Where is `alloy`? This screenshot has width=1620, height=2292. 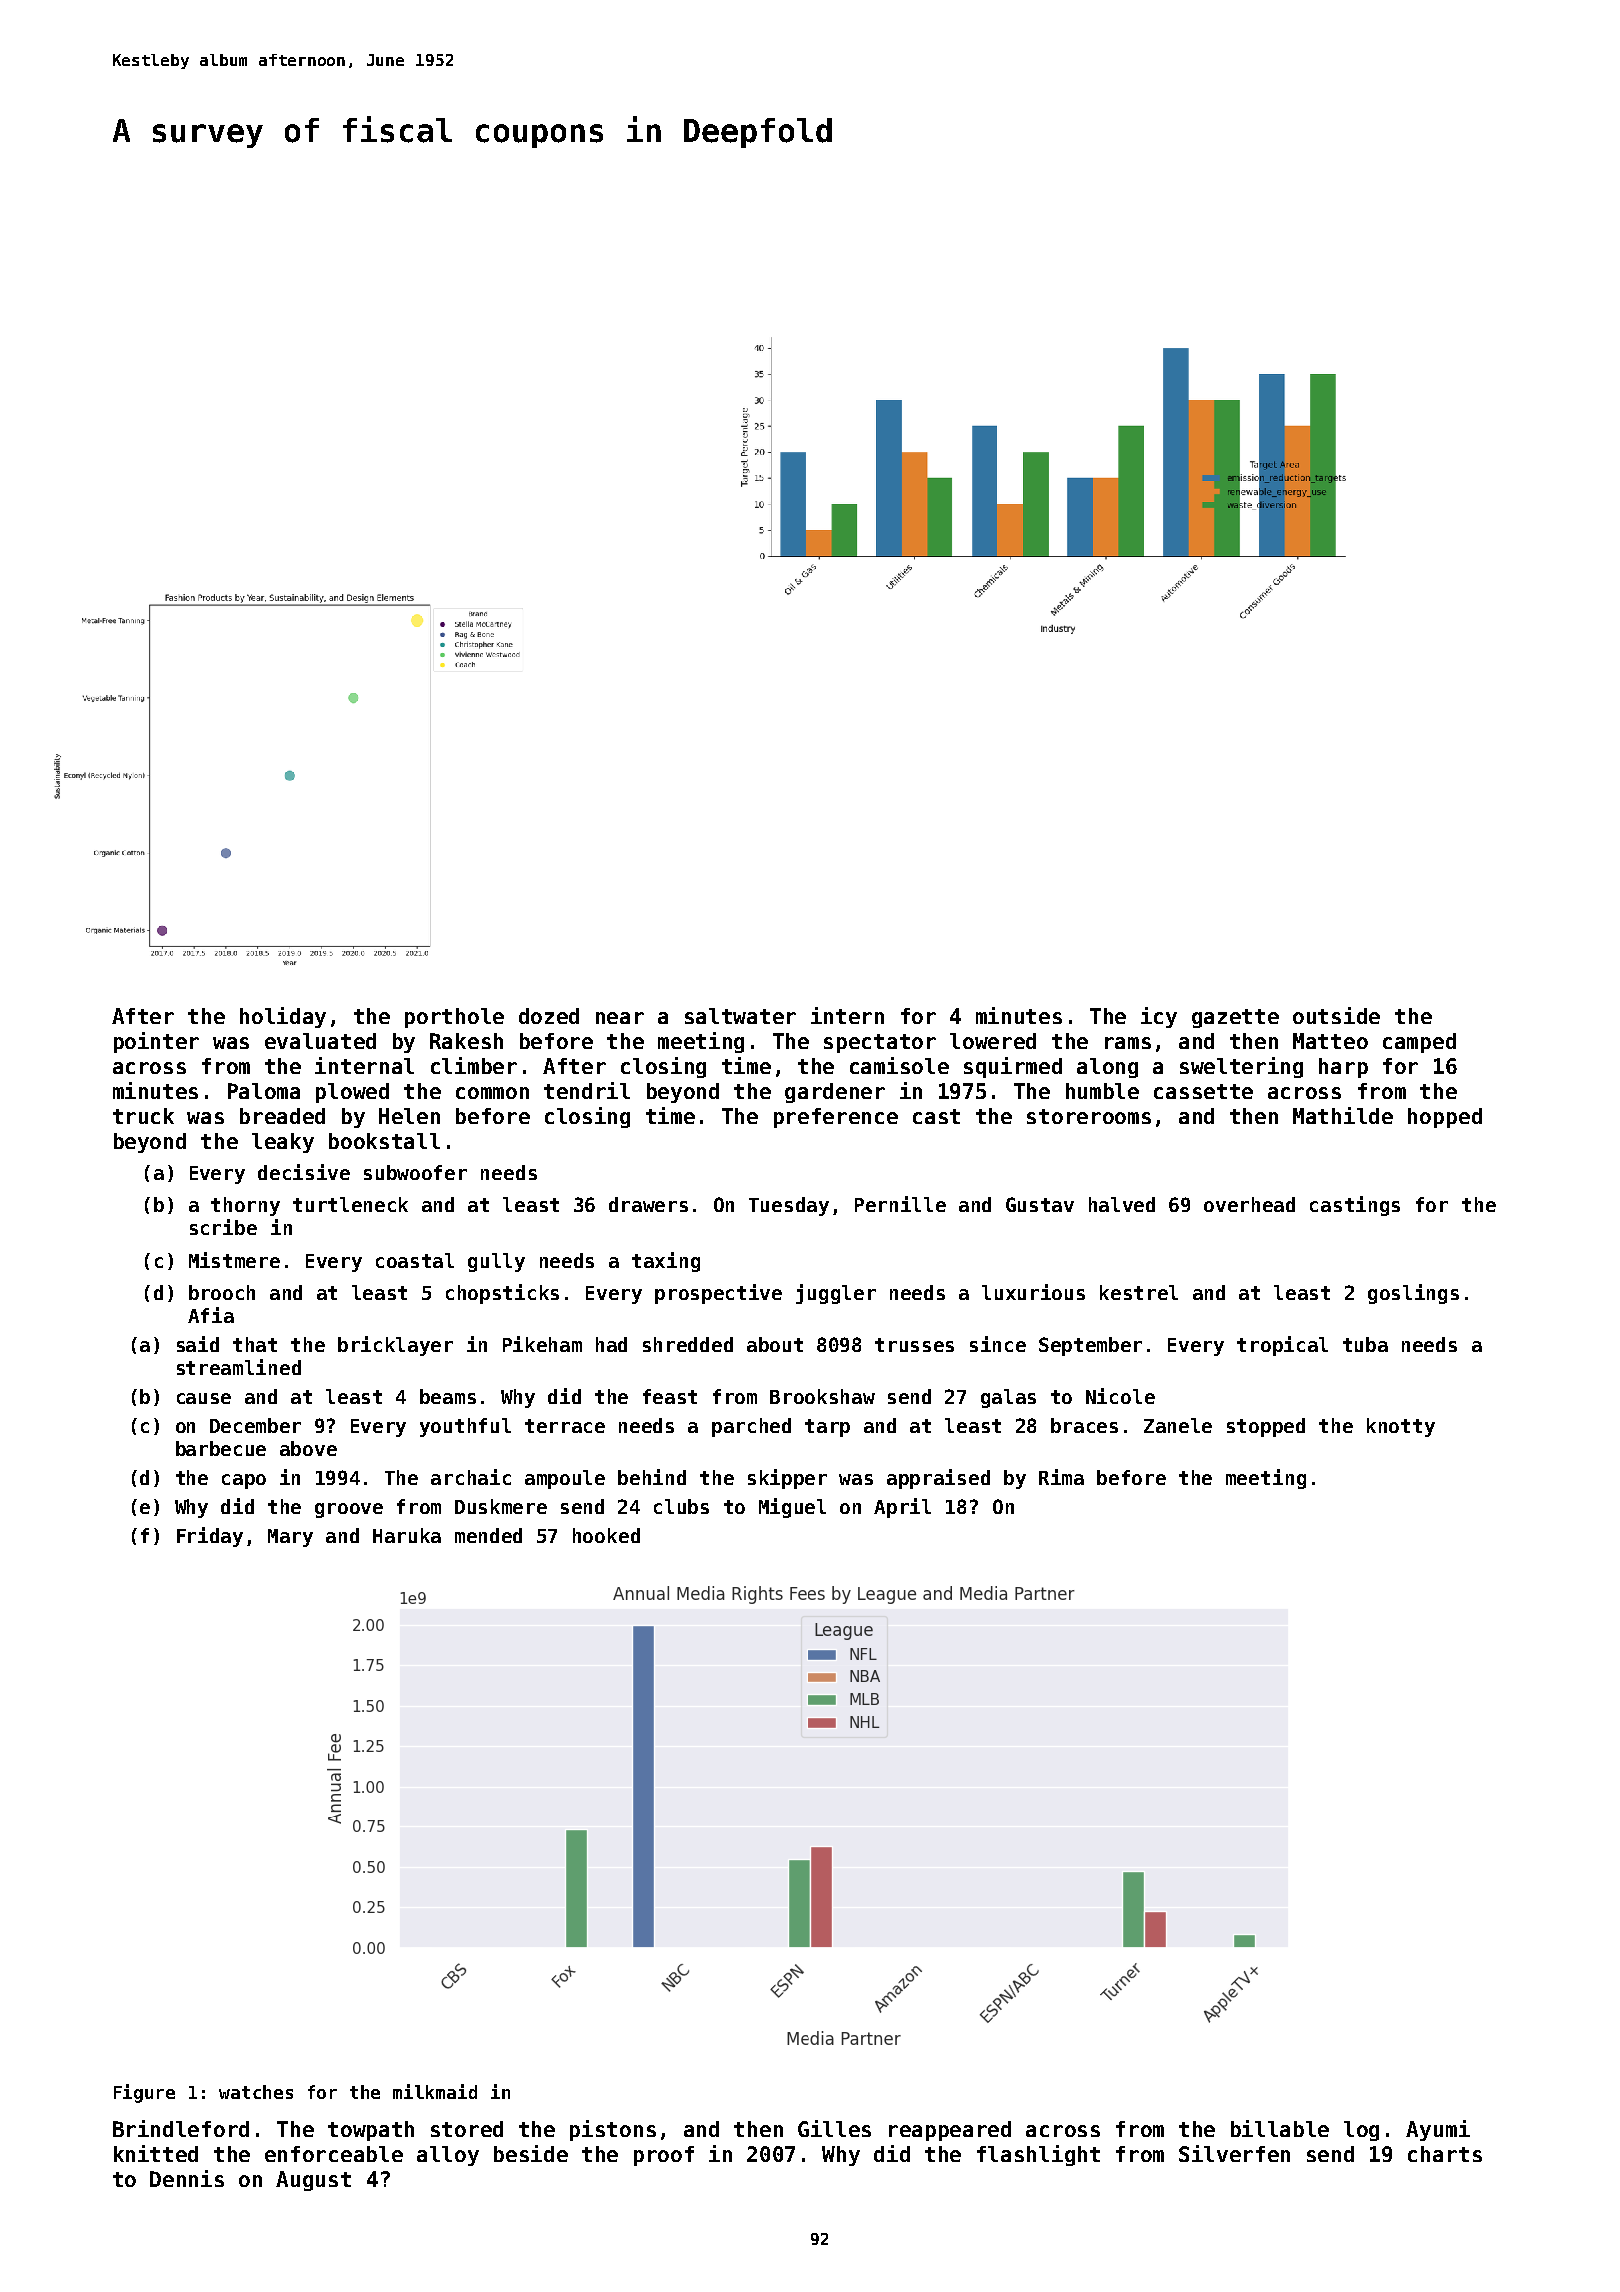 alloy is located at coordinates (448, 2156).
